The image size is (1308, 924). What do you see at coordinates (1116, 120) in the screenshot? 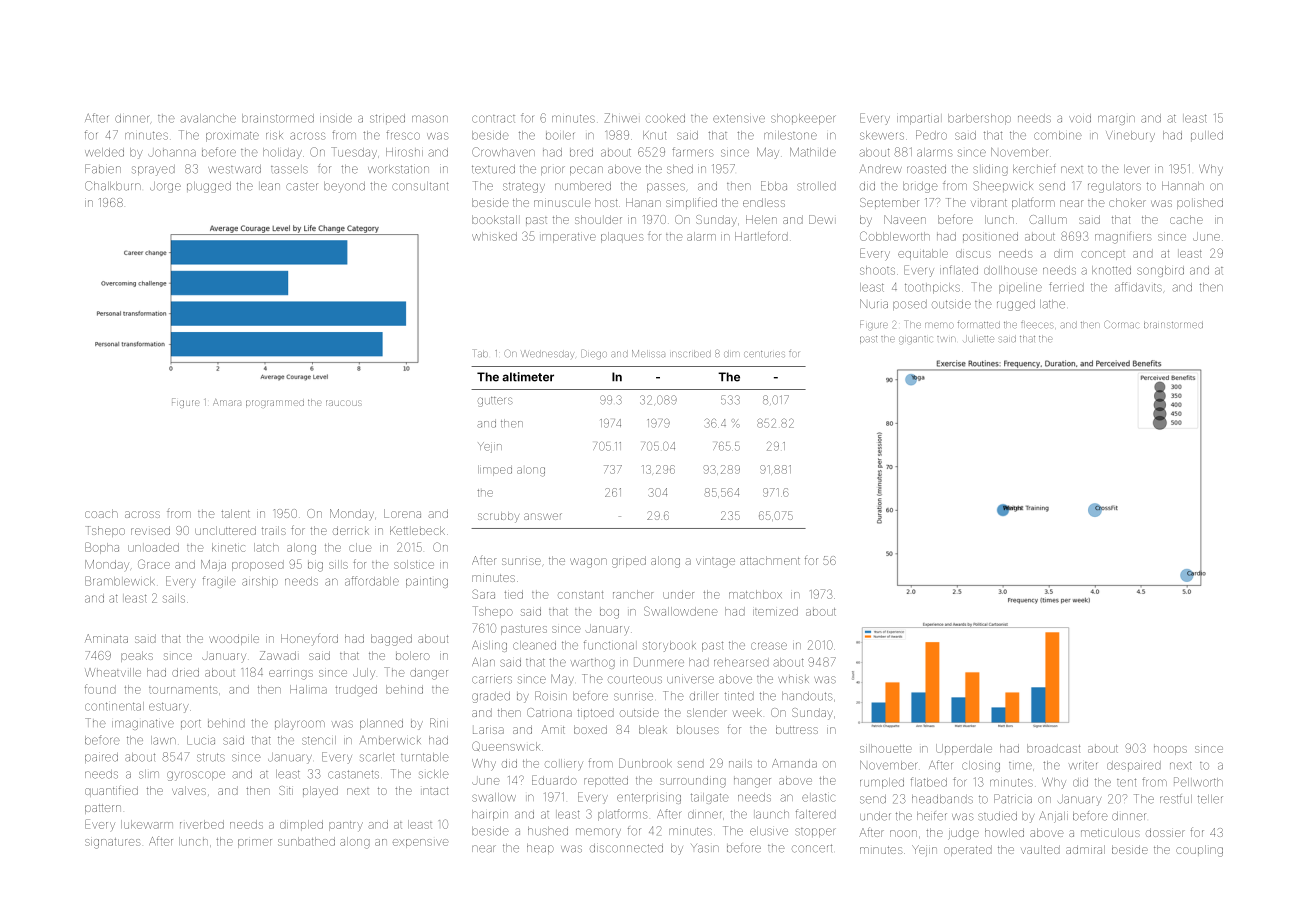
I see `margin` at bounding box center [1116, 120].
